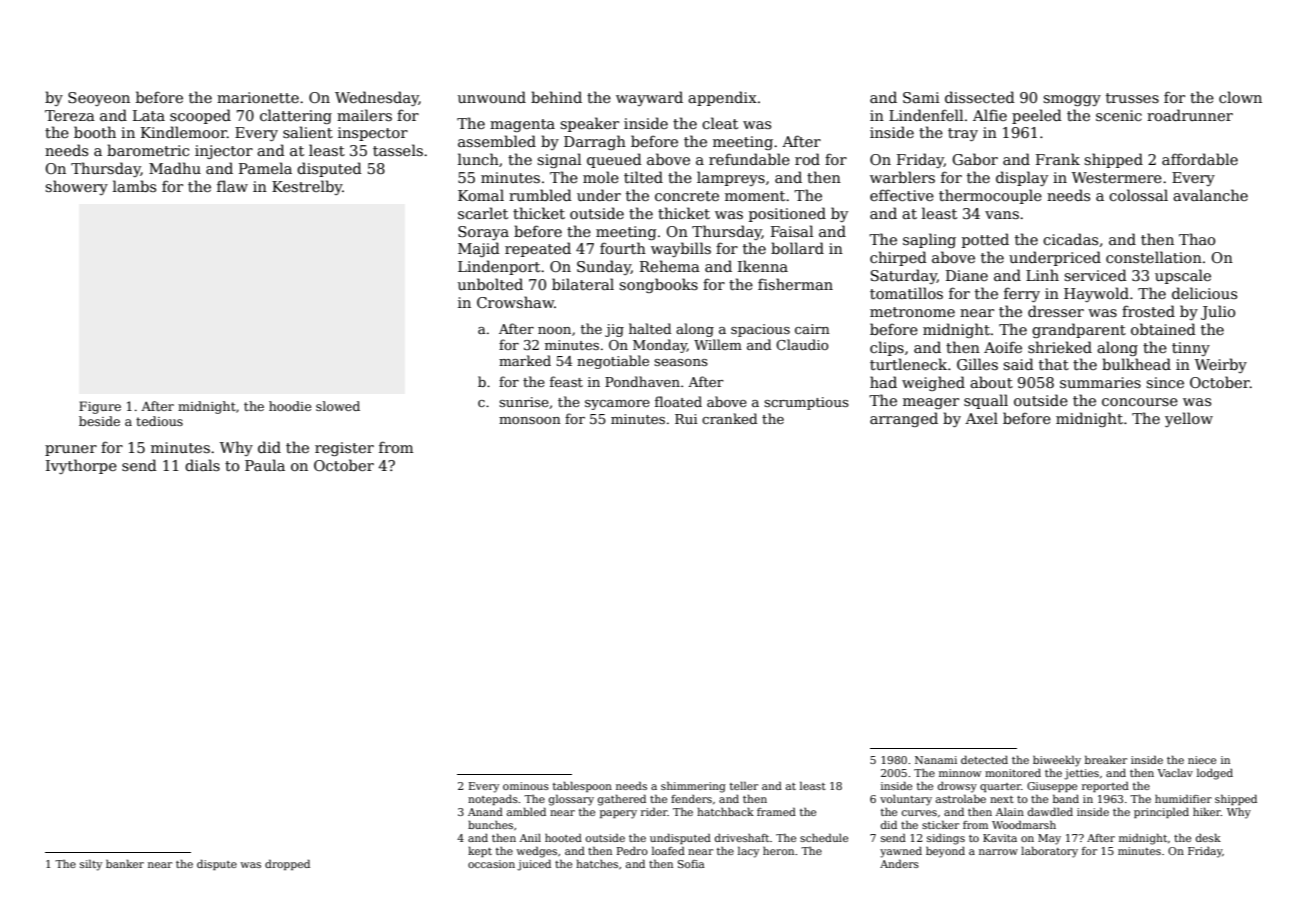 This image has width=1308, height=924. What do you see at coordinates (1106, 759) in the image?
I see `breaker` at bounding box center [1106, 759].
